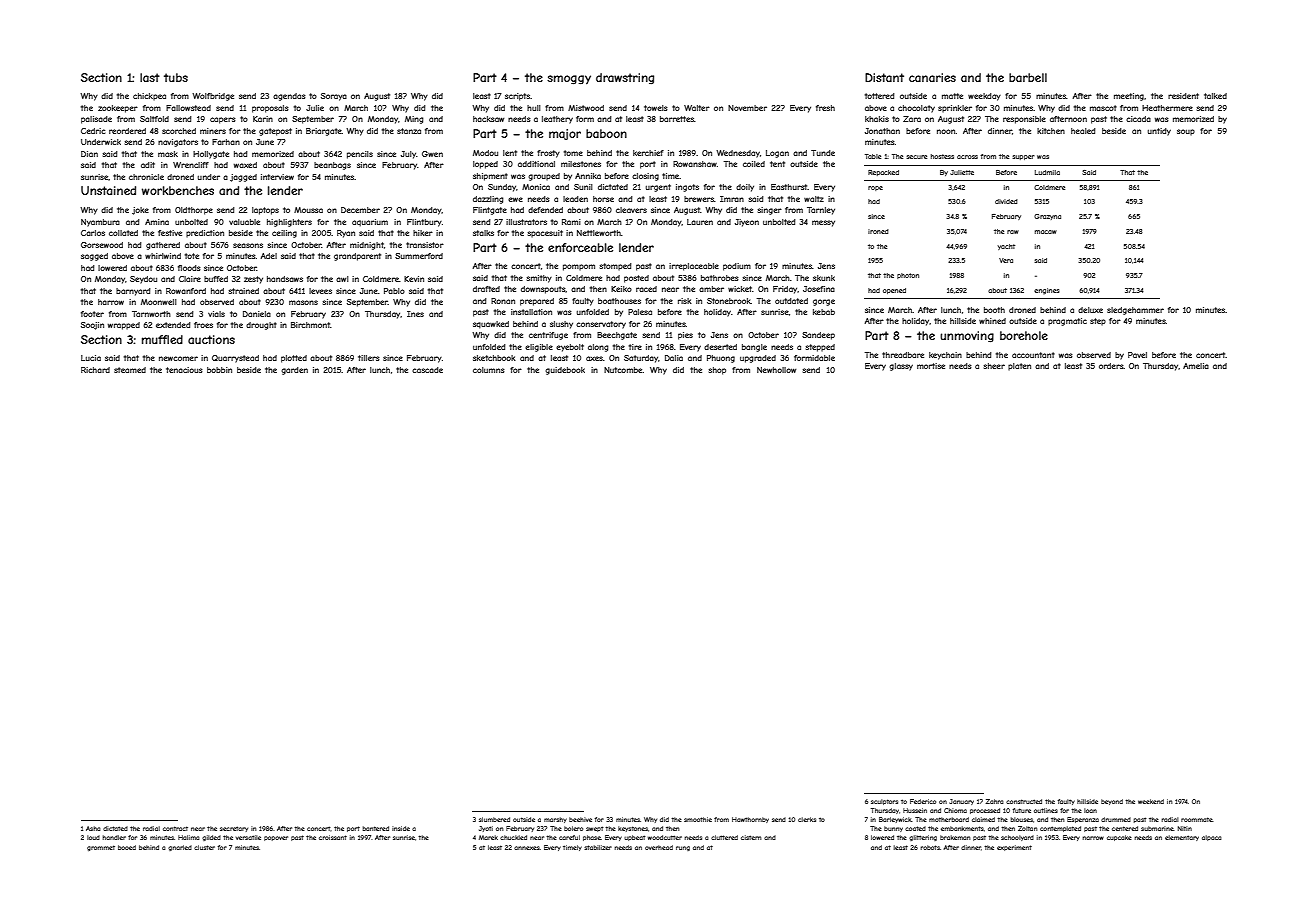  Describe the element at coordinates (93, 828) in the screenshot. I see `Asha` at that location.
